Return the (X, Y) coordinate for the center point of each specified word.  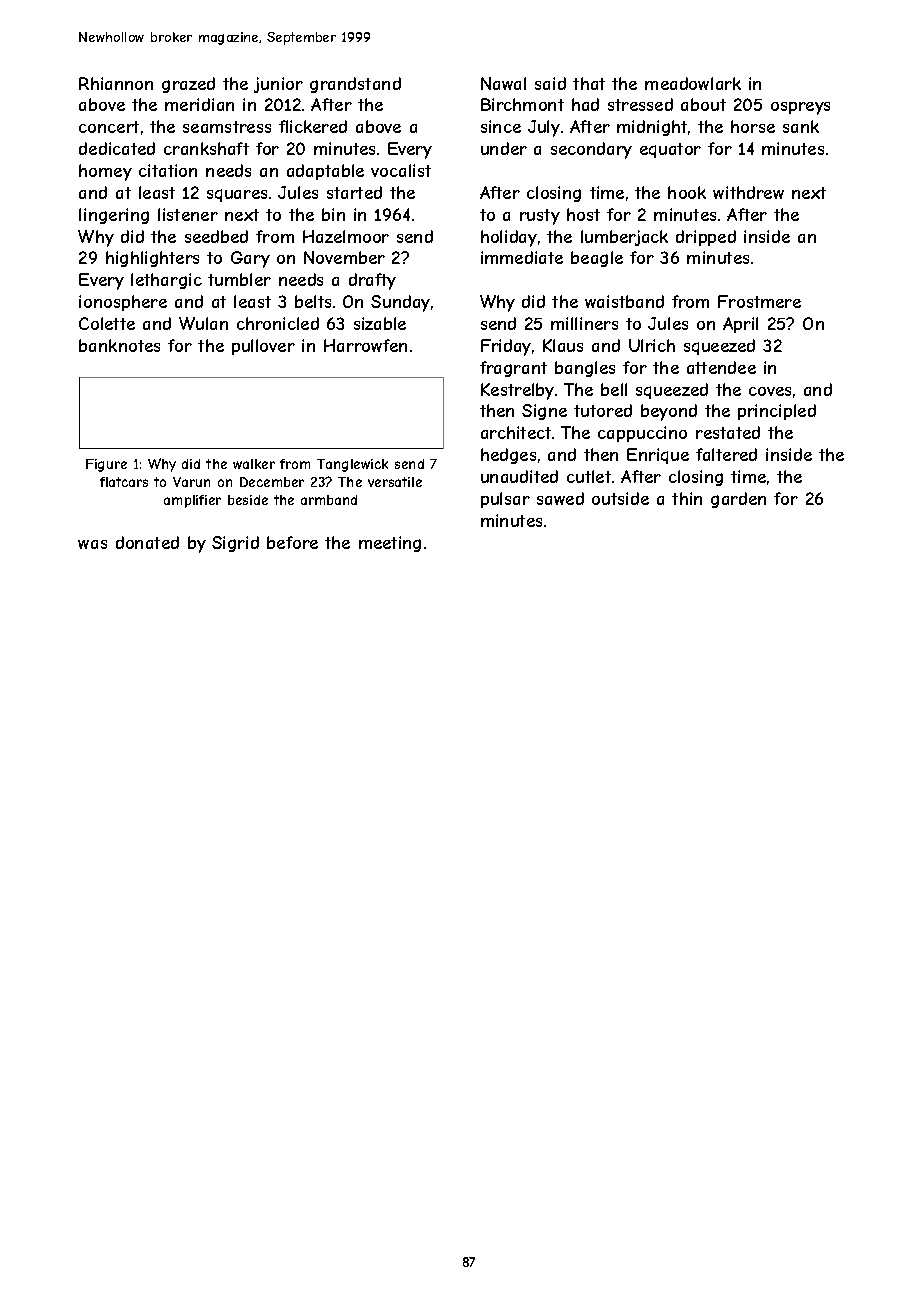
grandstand (355, 85)
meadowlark (693, 83)
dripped (706, 238)
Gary (250, 259)
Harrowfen (365, 345)
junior (278, 85)
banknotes (119, 345)
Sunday (400, 303)
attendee (721, 367)
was (92, 544)
